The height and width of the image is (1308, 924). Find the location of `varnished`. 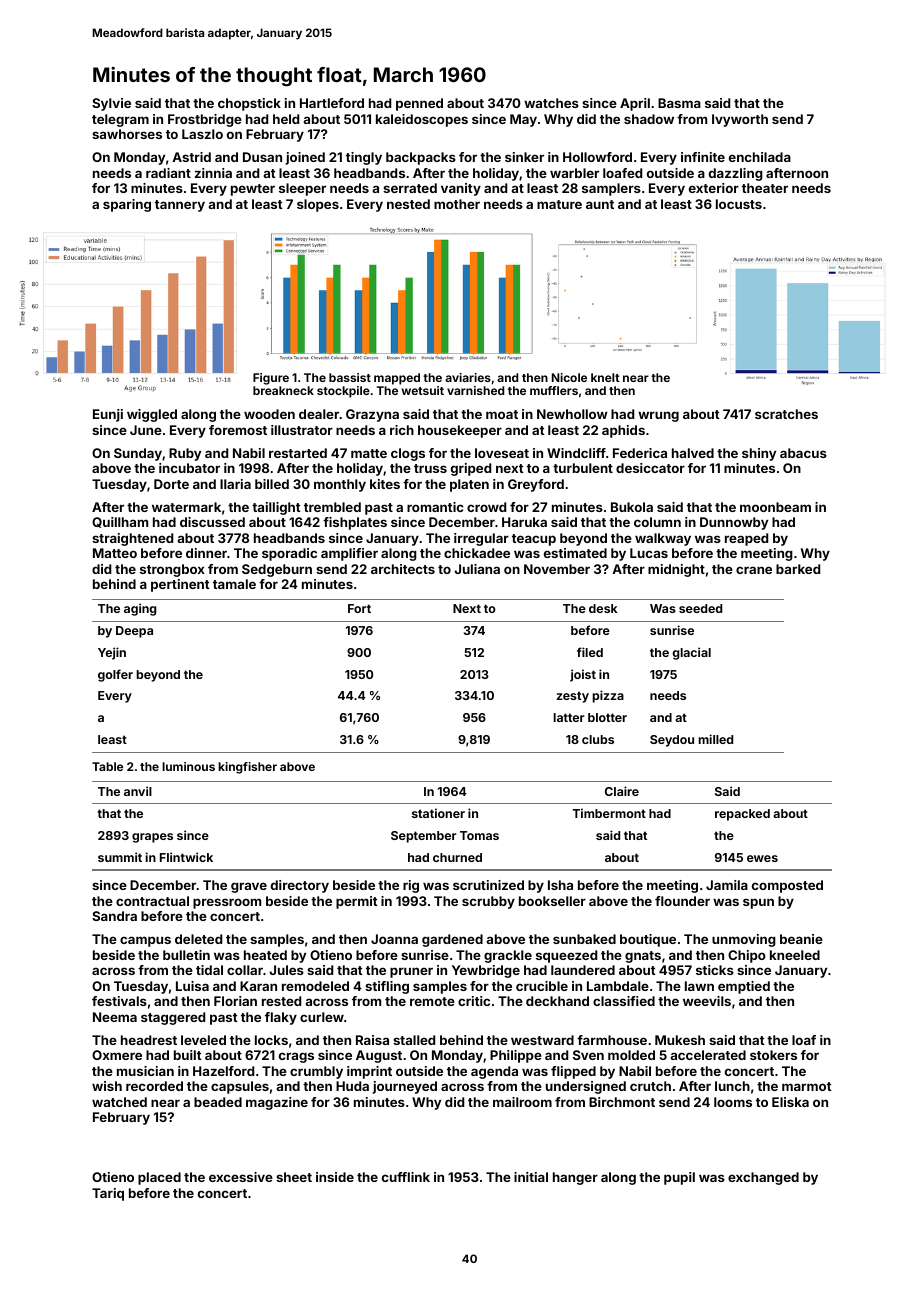

varnished is located at coordinates (475, 390).
